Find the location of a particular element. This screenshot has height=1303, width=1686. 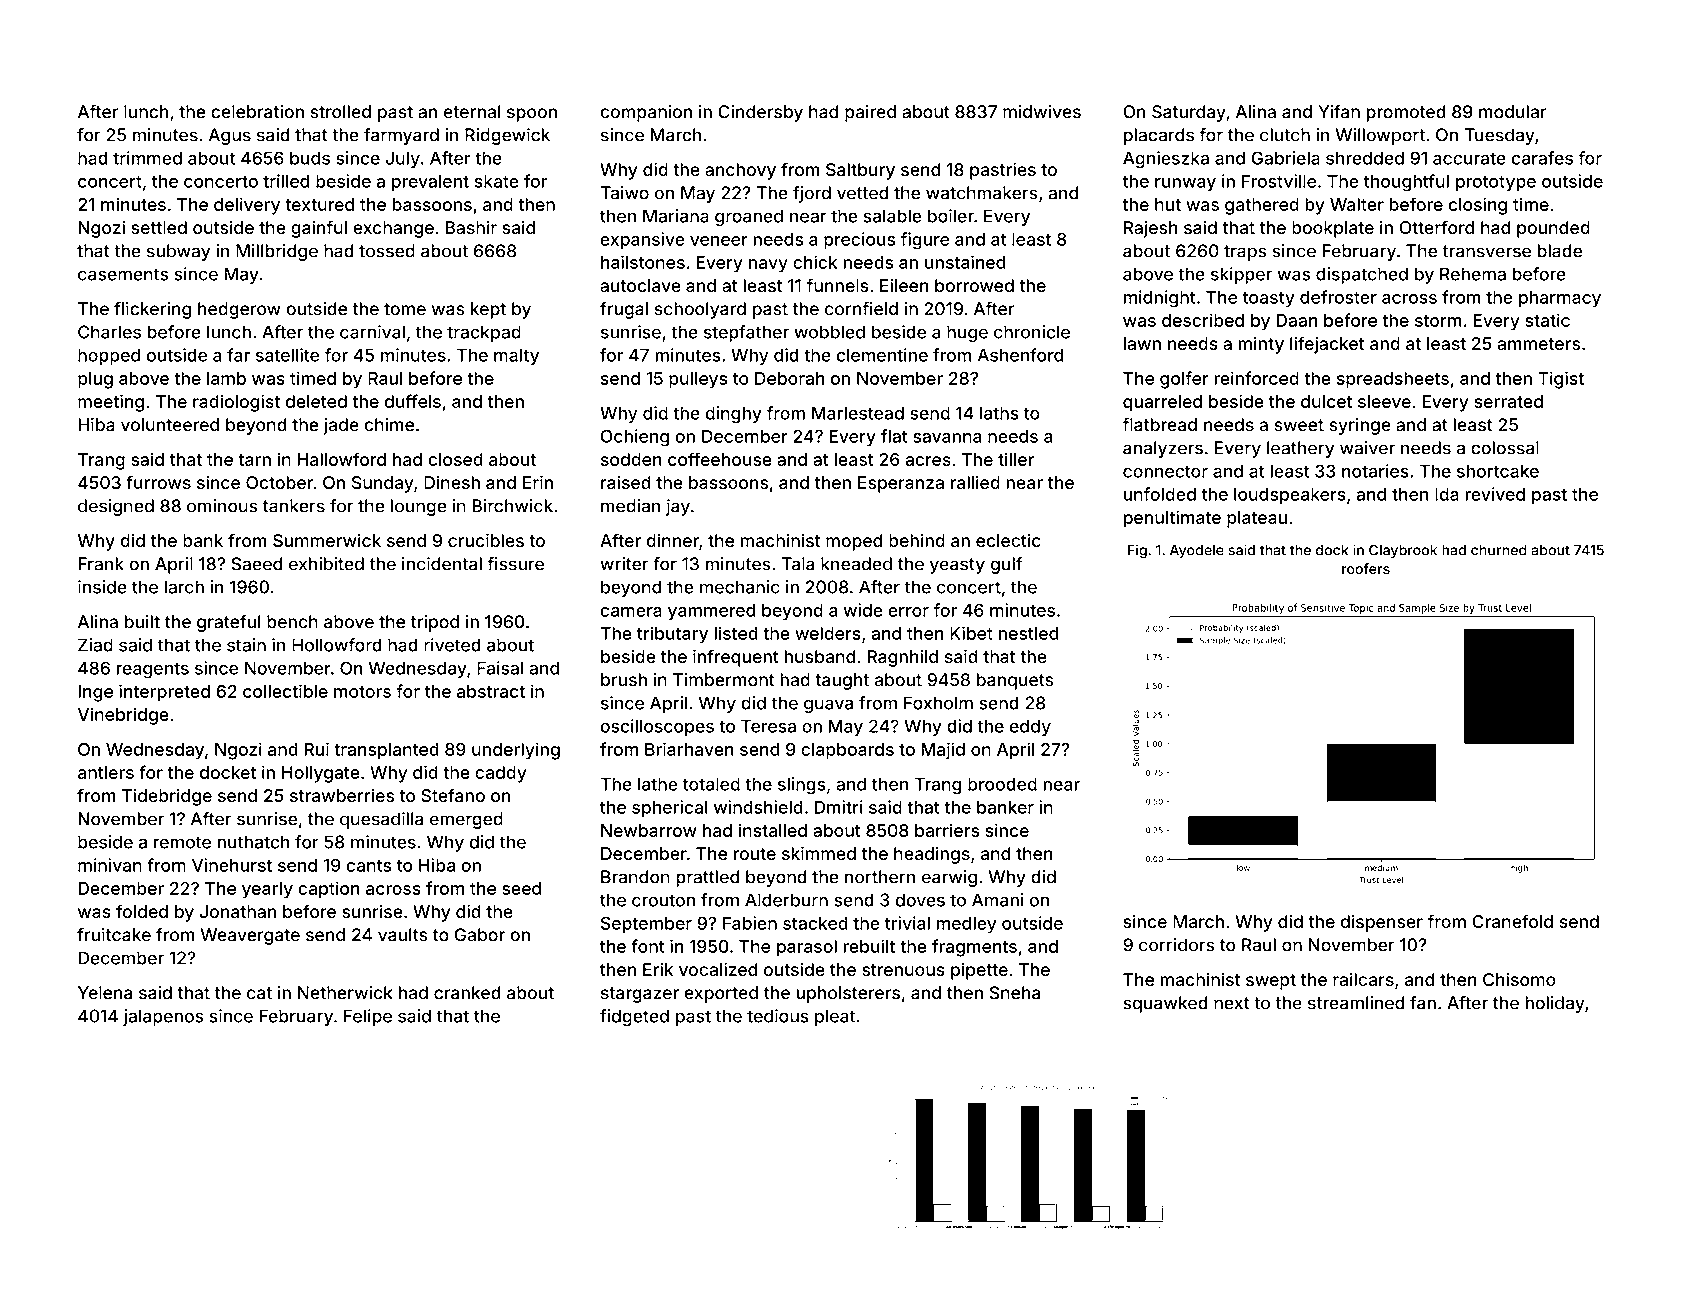

pounded is located at coordinates (1553, 229).
